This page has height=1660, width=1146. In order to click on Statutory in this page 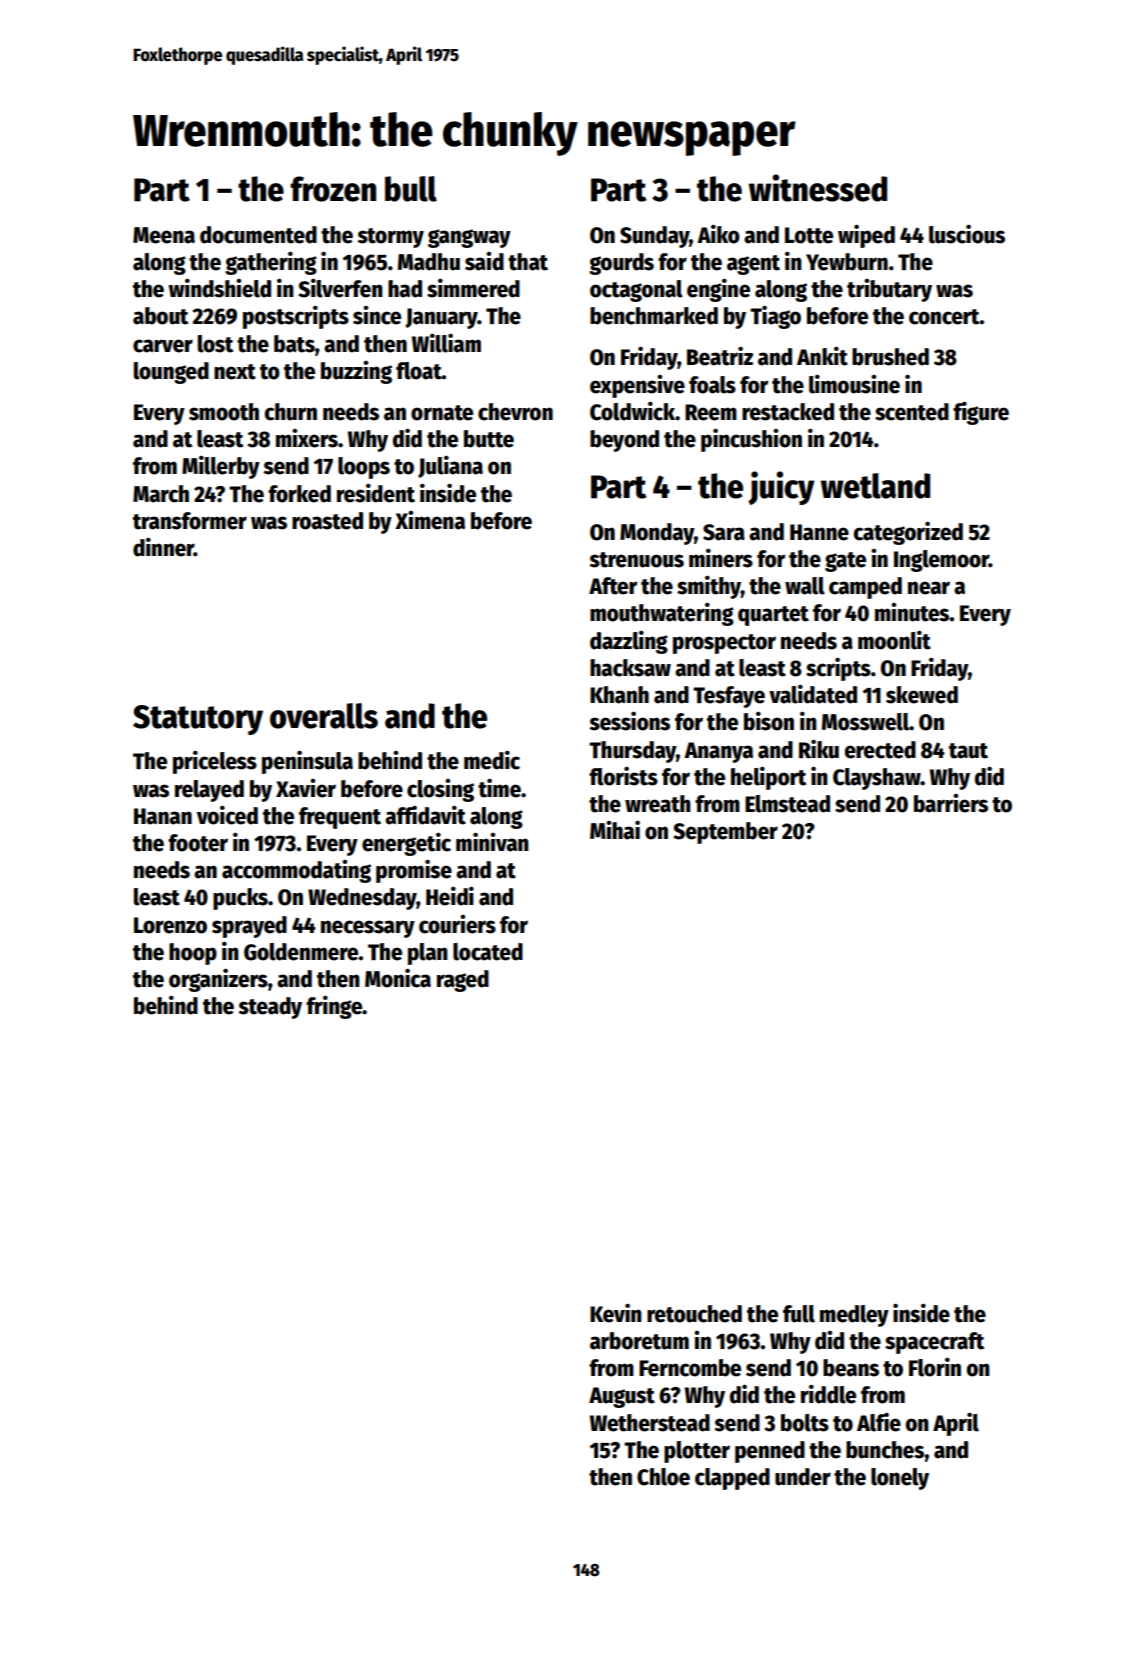, I will do `click(198, 720)`.
